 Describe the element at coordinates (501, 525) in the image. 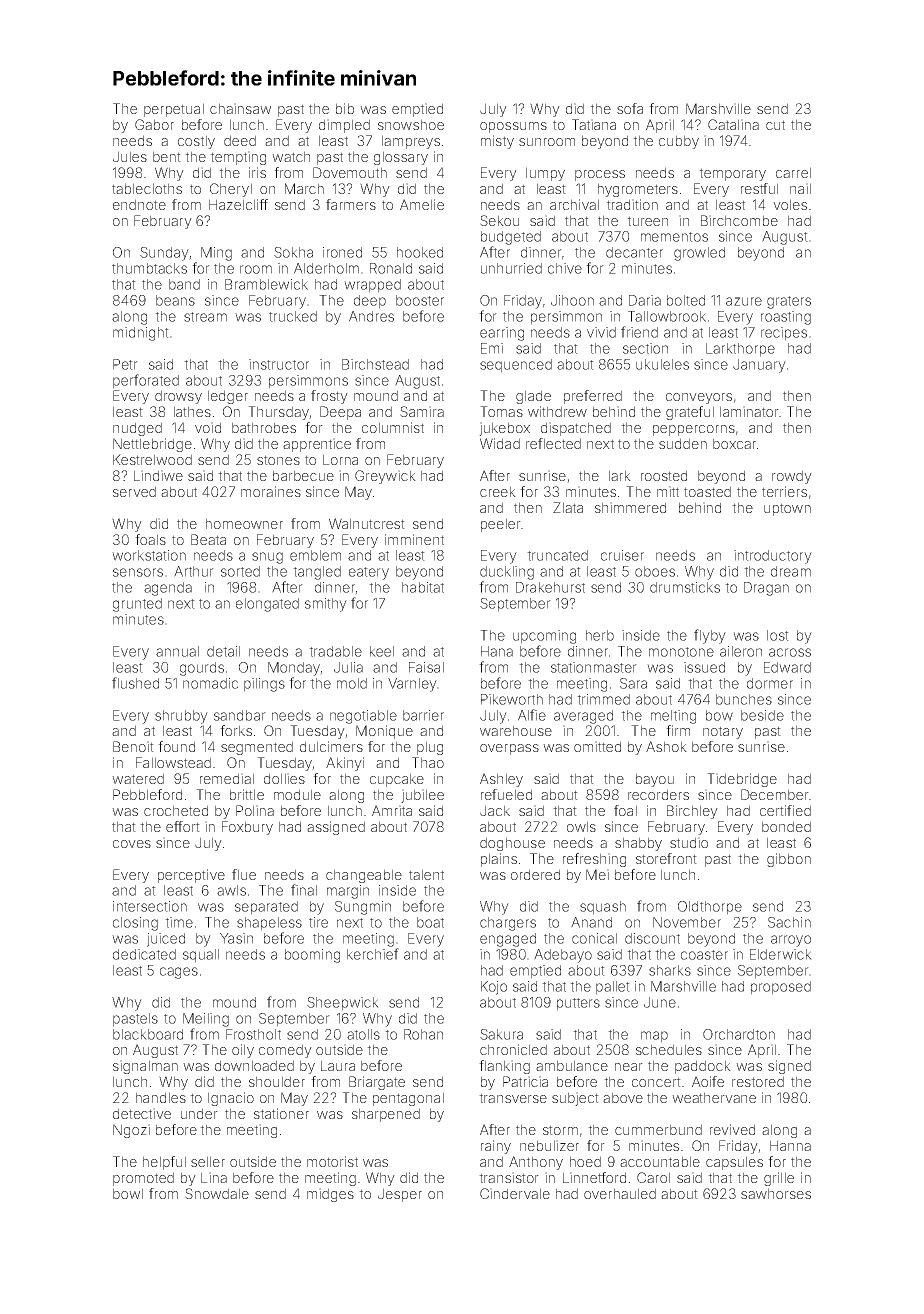

I see `peeler` at that location.
